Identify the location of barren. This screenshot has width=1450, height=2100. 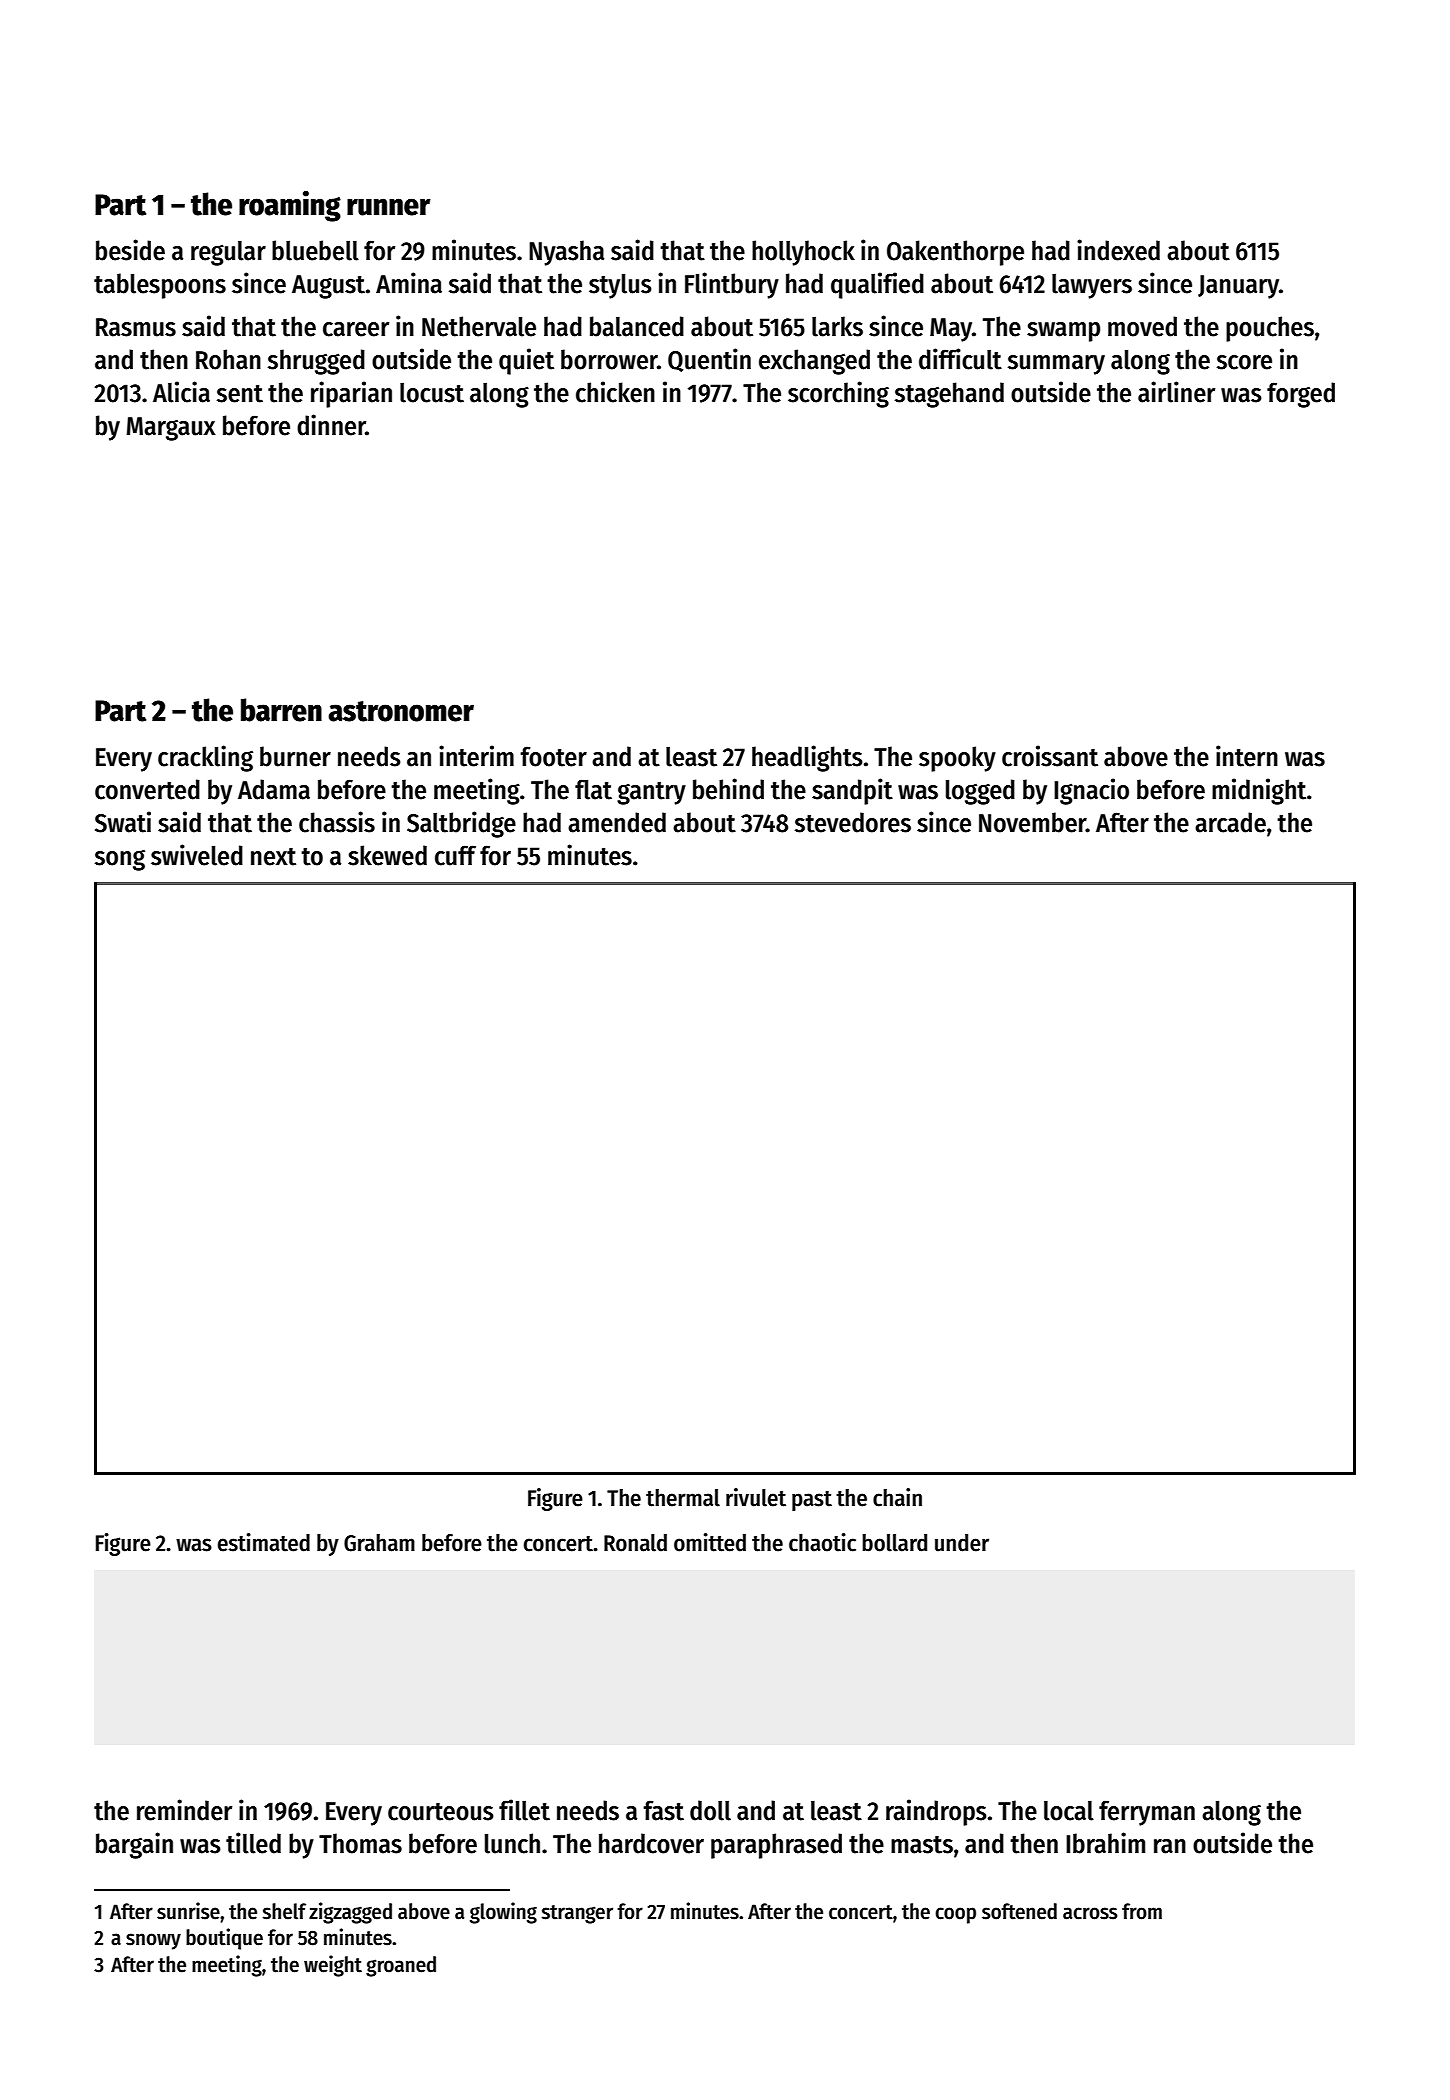
(281, 710).
